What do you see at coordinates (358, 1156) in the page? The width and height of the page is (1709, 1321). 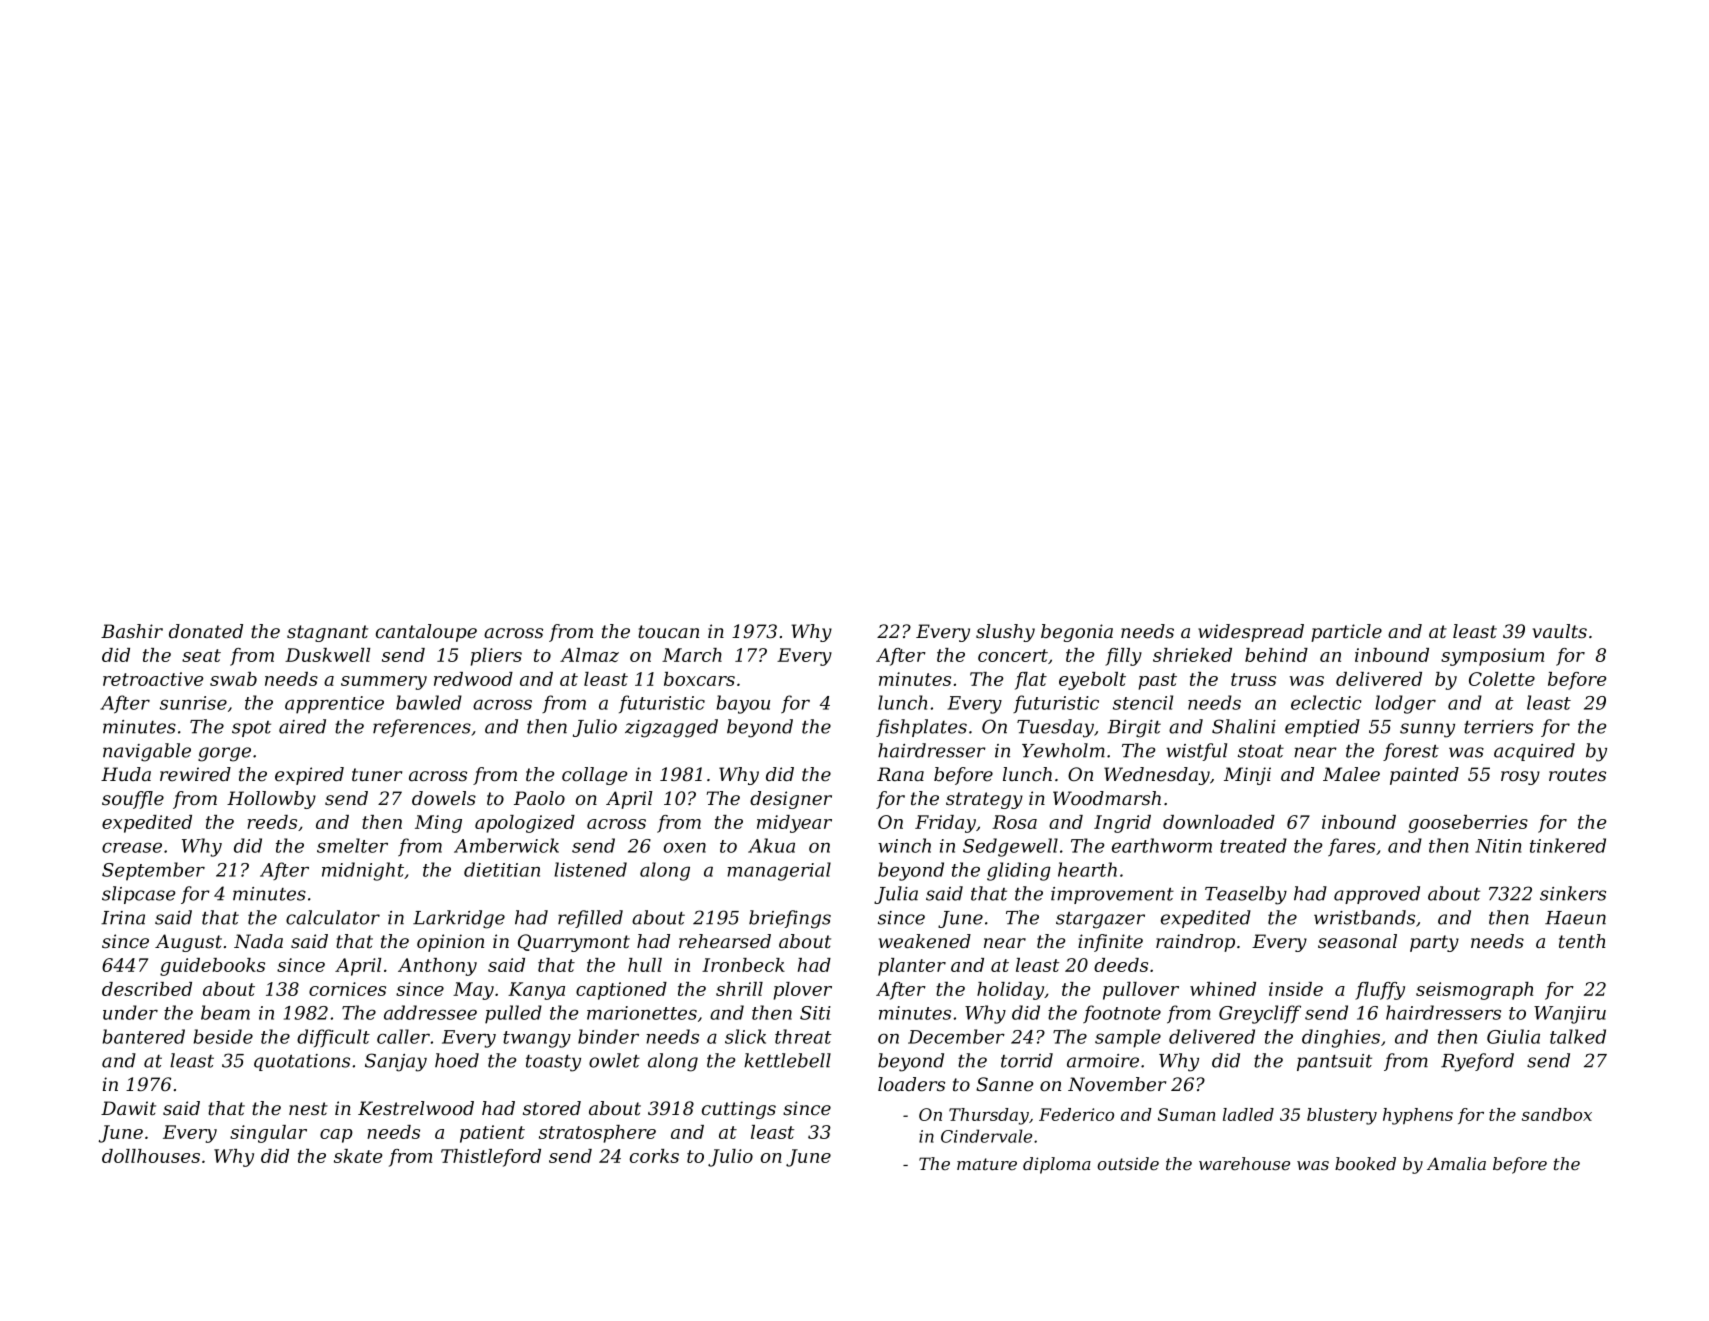 I see `skate` at bounding box center [358, 1156].
